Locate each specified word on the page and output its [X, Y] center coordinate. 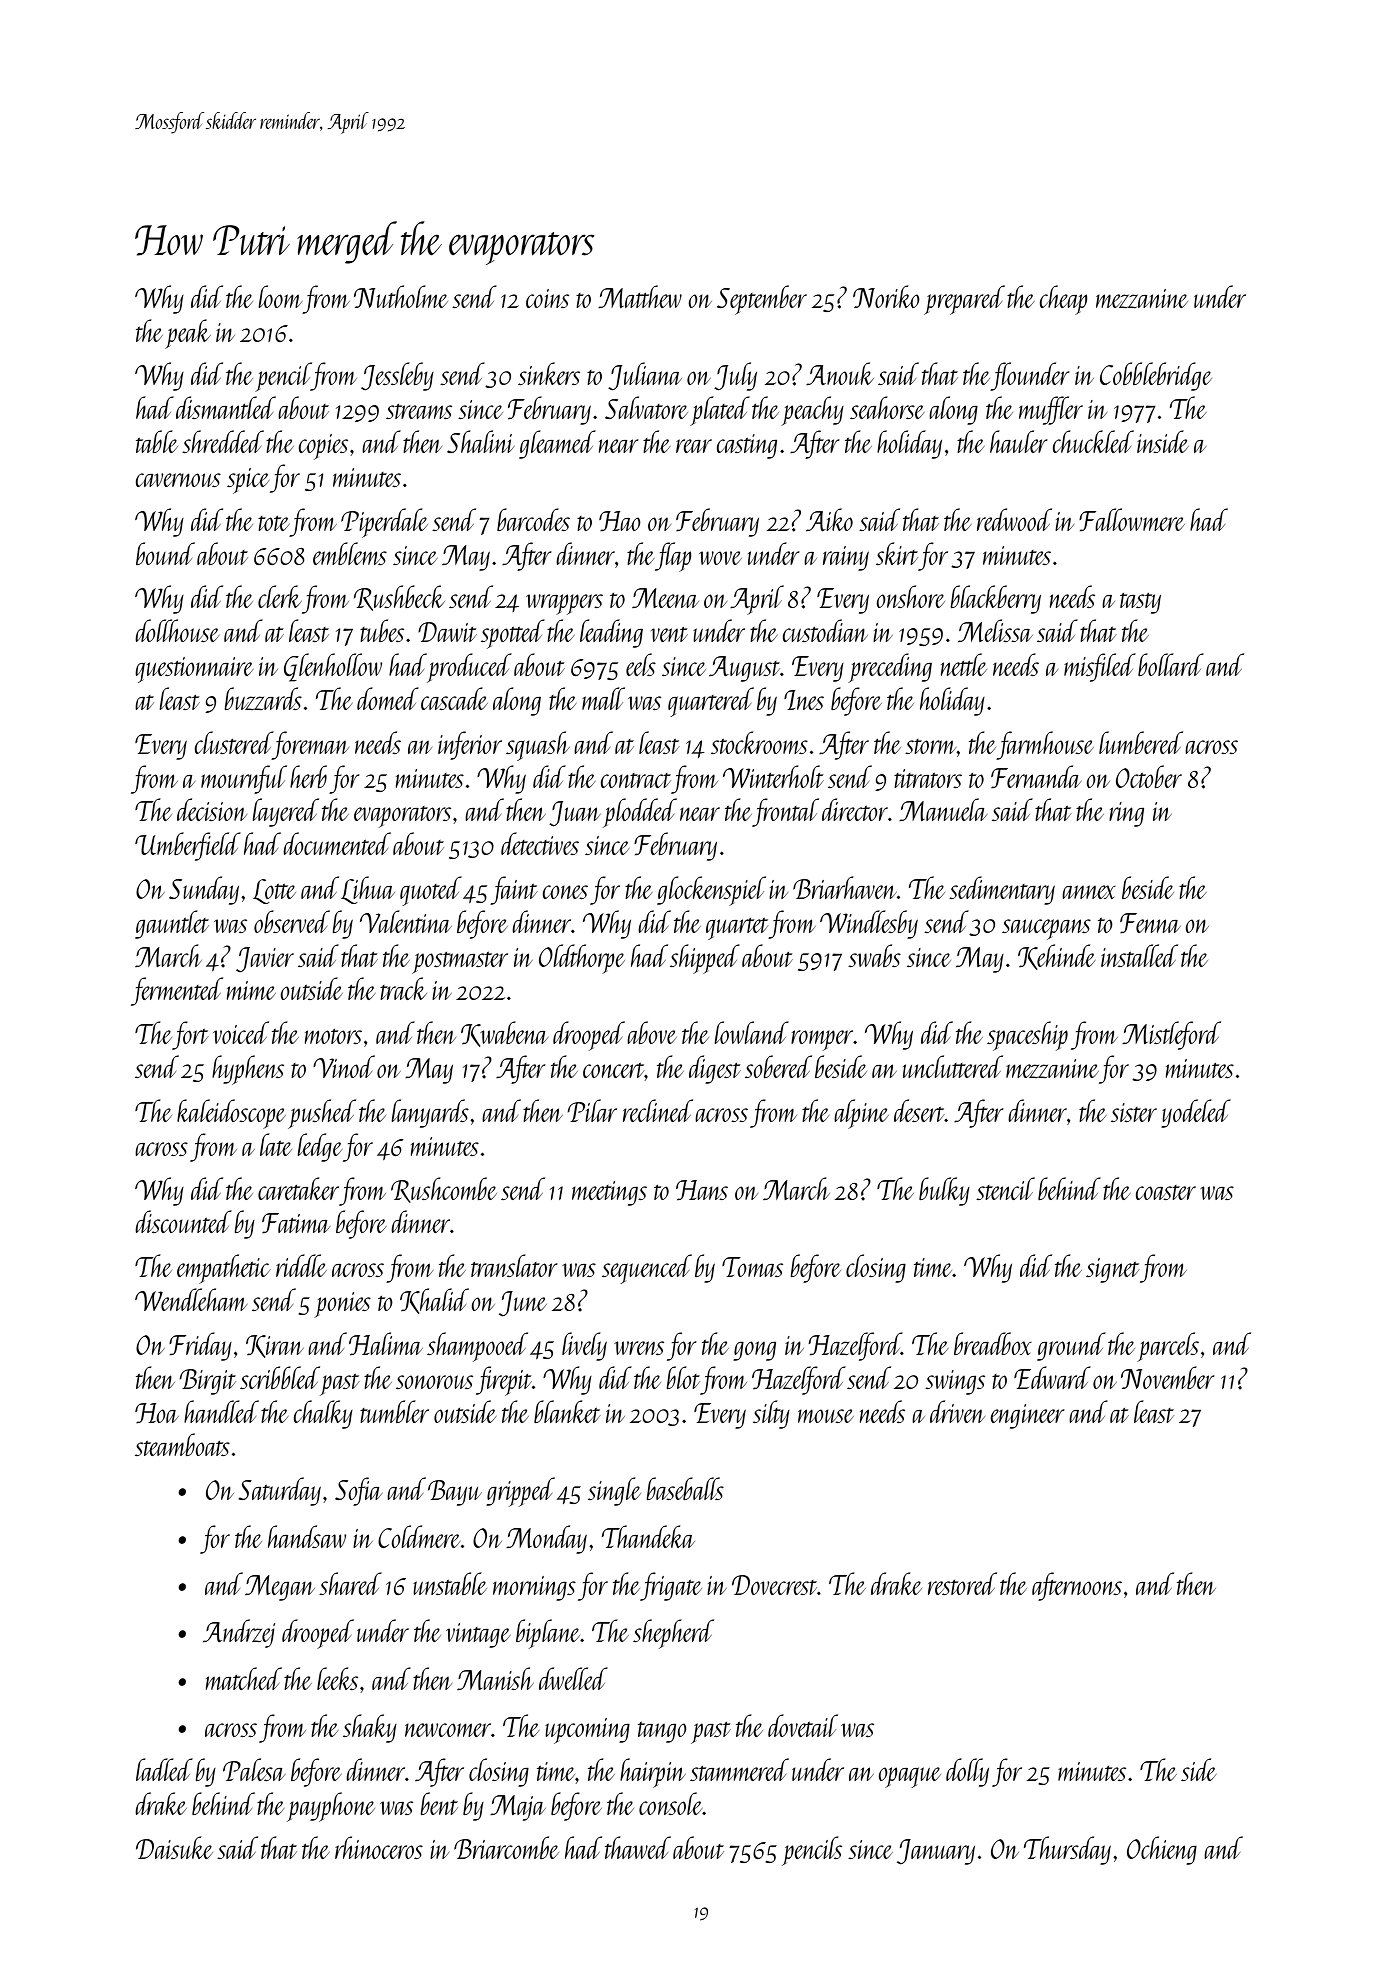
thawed [638, 1847]
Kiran [275, 1346]
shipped [705, 959]
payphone [331, 1807]
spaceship [1027, 1036]
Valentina [406, 921]
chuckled [1093, 441]
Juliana [645, 376]
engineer [1027, 1416]
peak [188, 334]
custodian [825, 630]
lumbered [1141, 742]
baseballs [685, 1488]
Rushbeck [399, 598]
